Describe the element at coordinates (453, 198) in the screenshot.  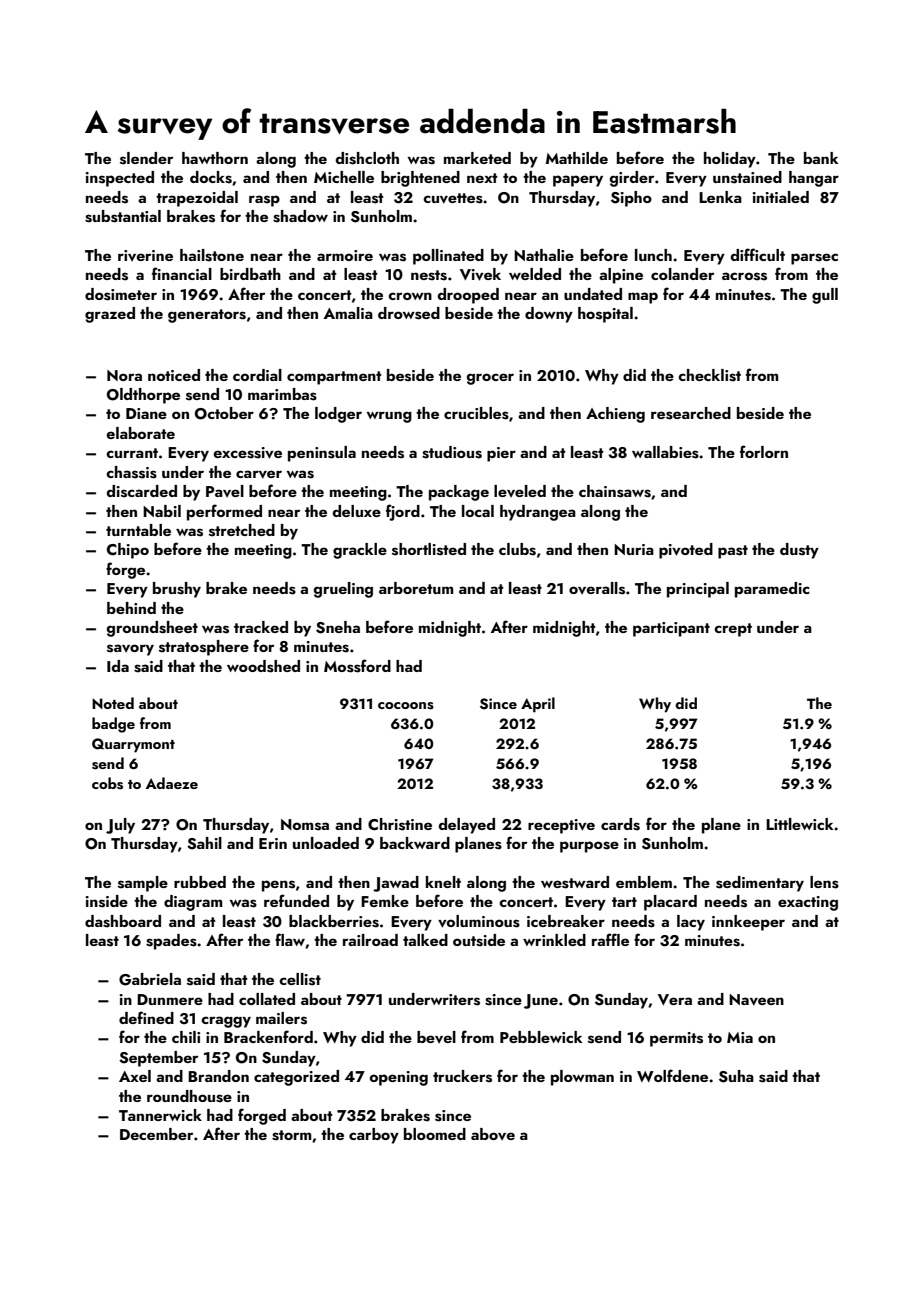
I see `cuvettes` at that location.
